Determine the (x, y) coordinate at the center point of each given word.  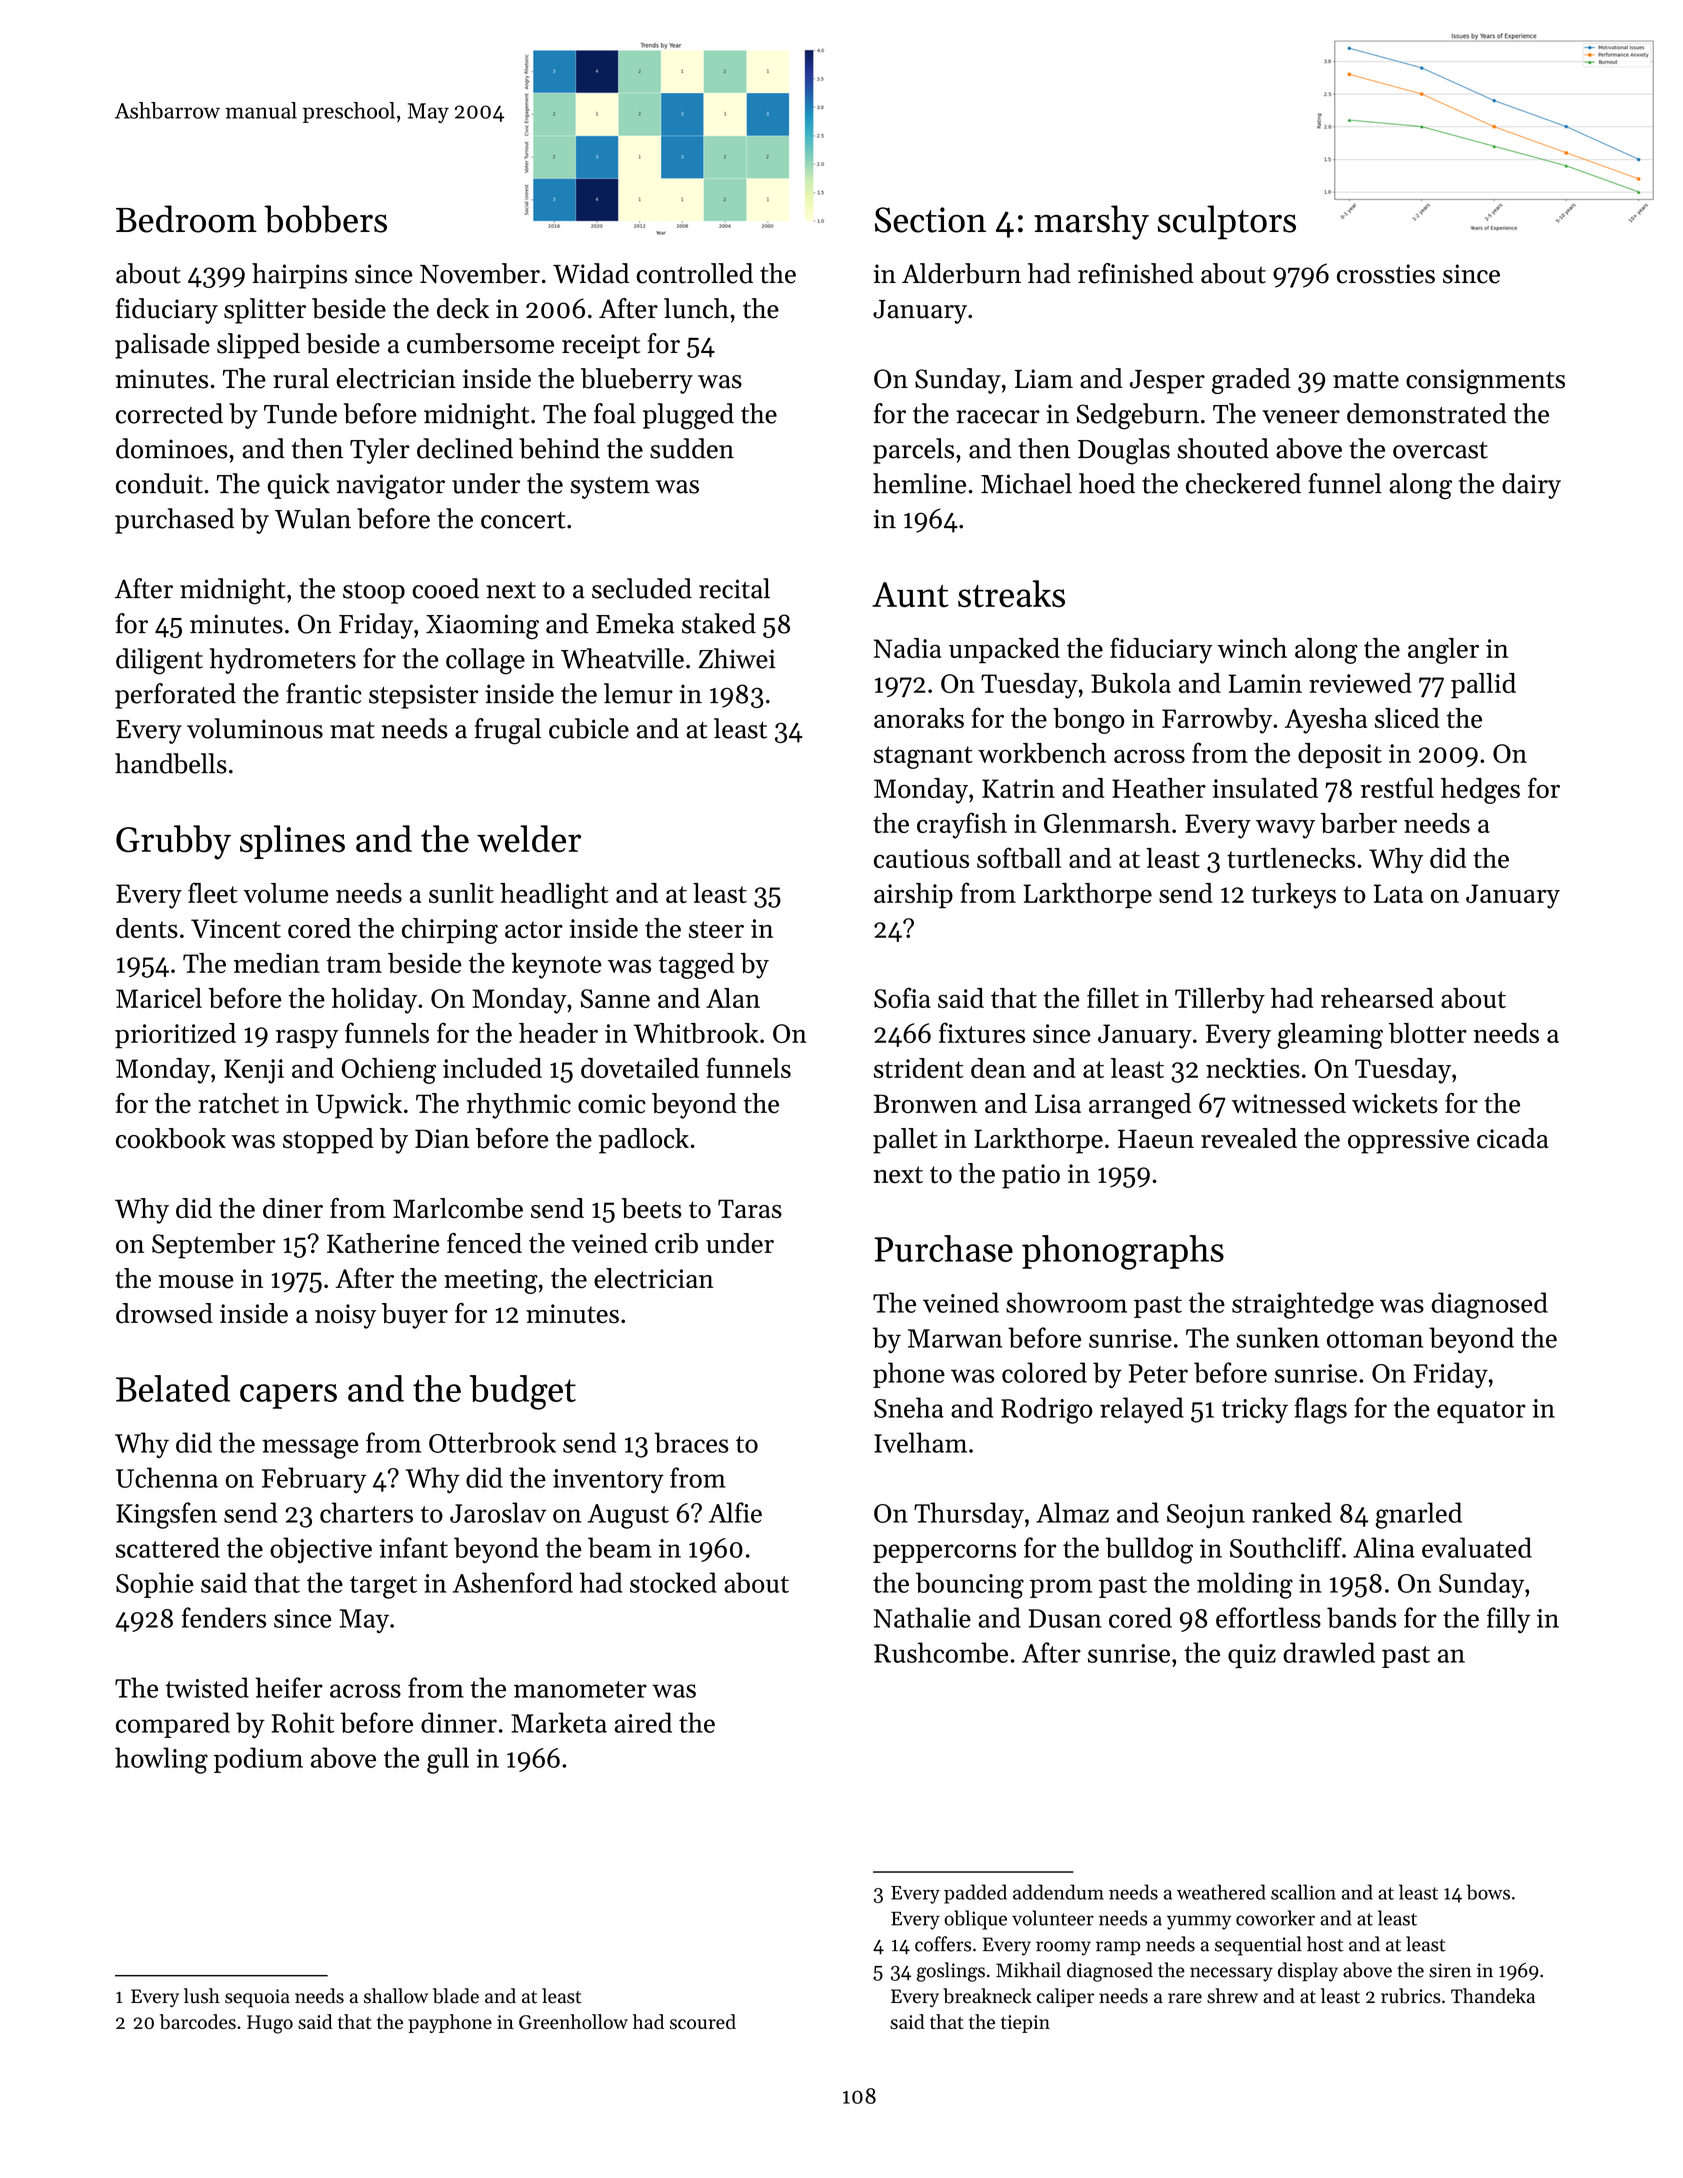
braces (691, 1442)
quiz (1252, 1656)
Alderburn (961, 273)
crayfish (962, 825)
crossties (1386, 274)
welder (529, 838)
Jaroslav (498, 1512)
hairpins (299, 276)
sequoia (257, 1998)
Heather (1159, 788)
